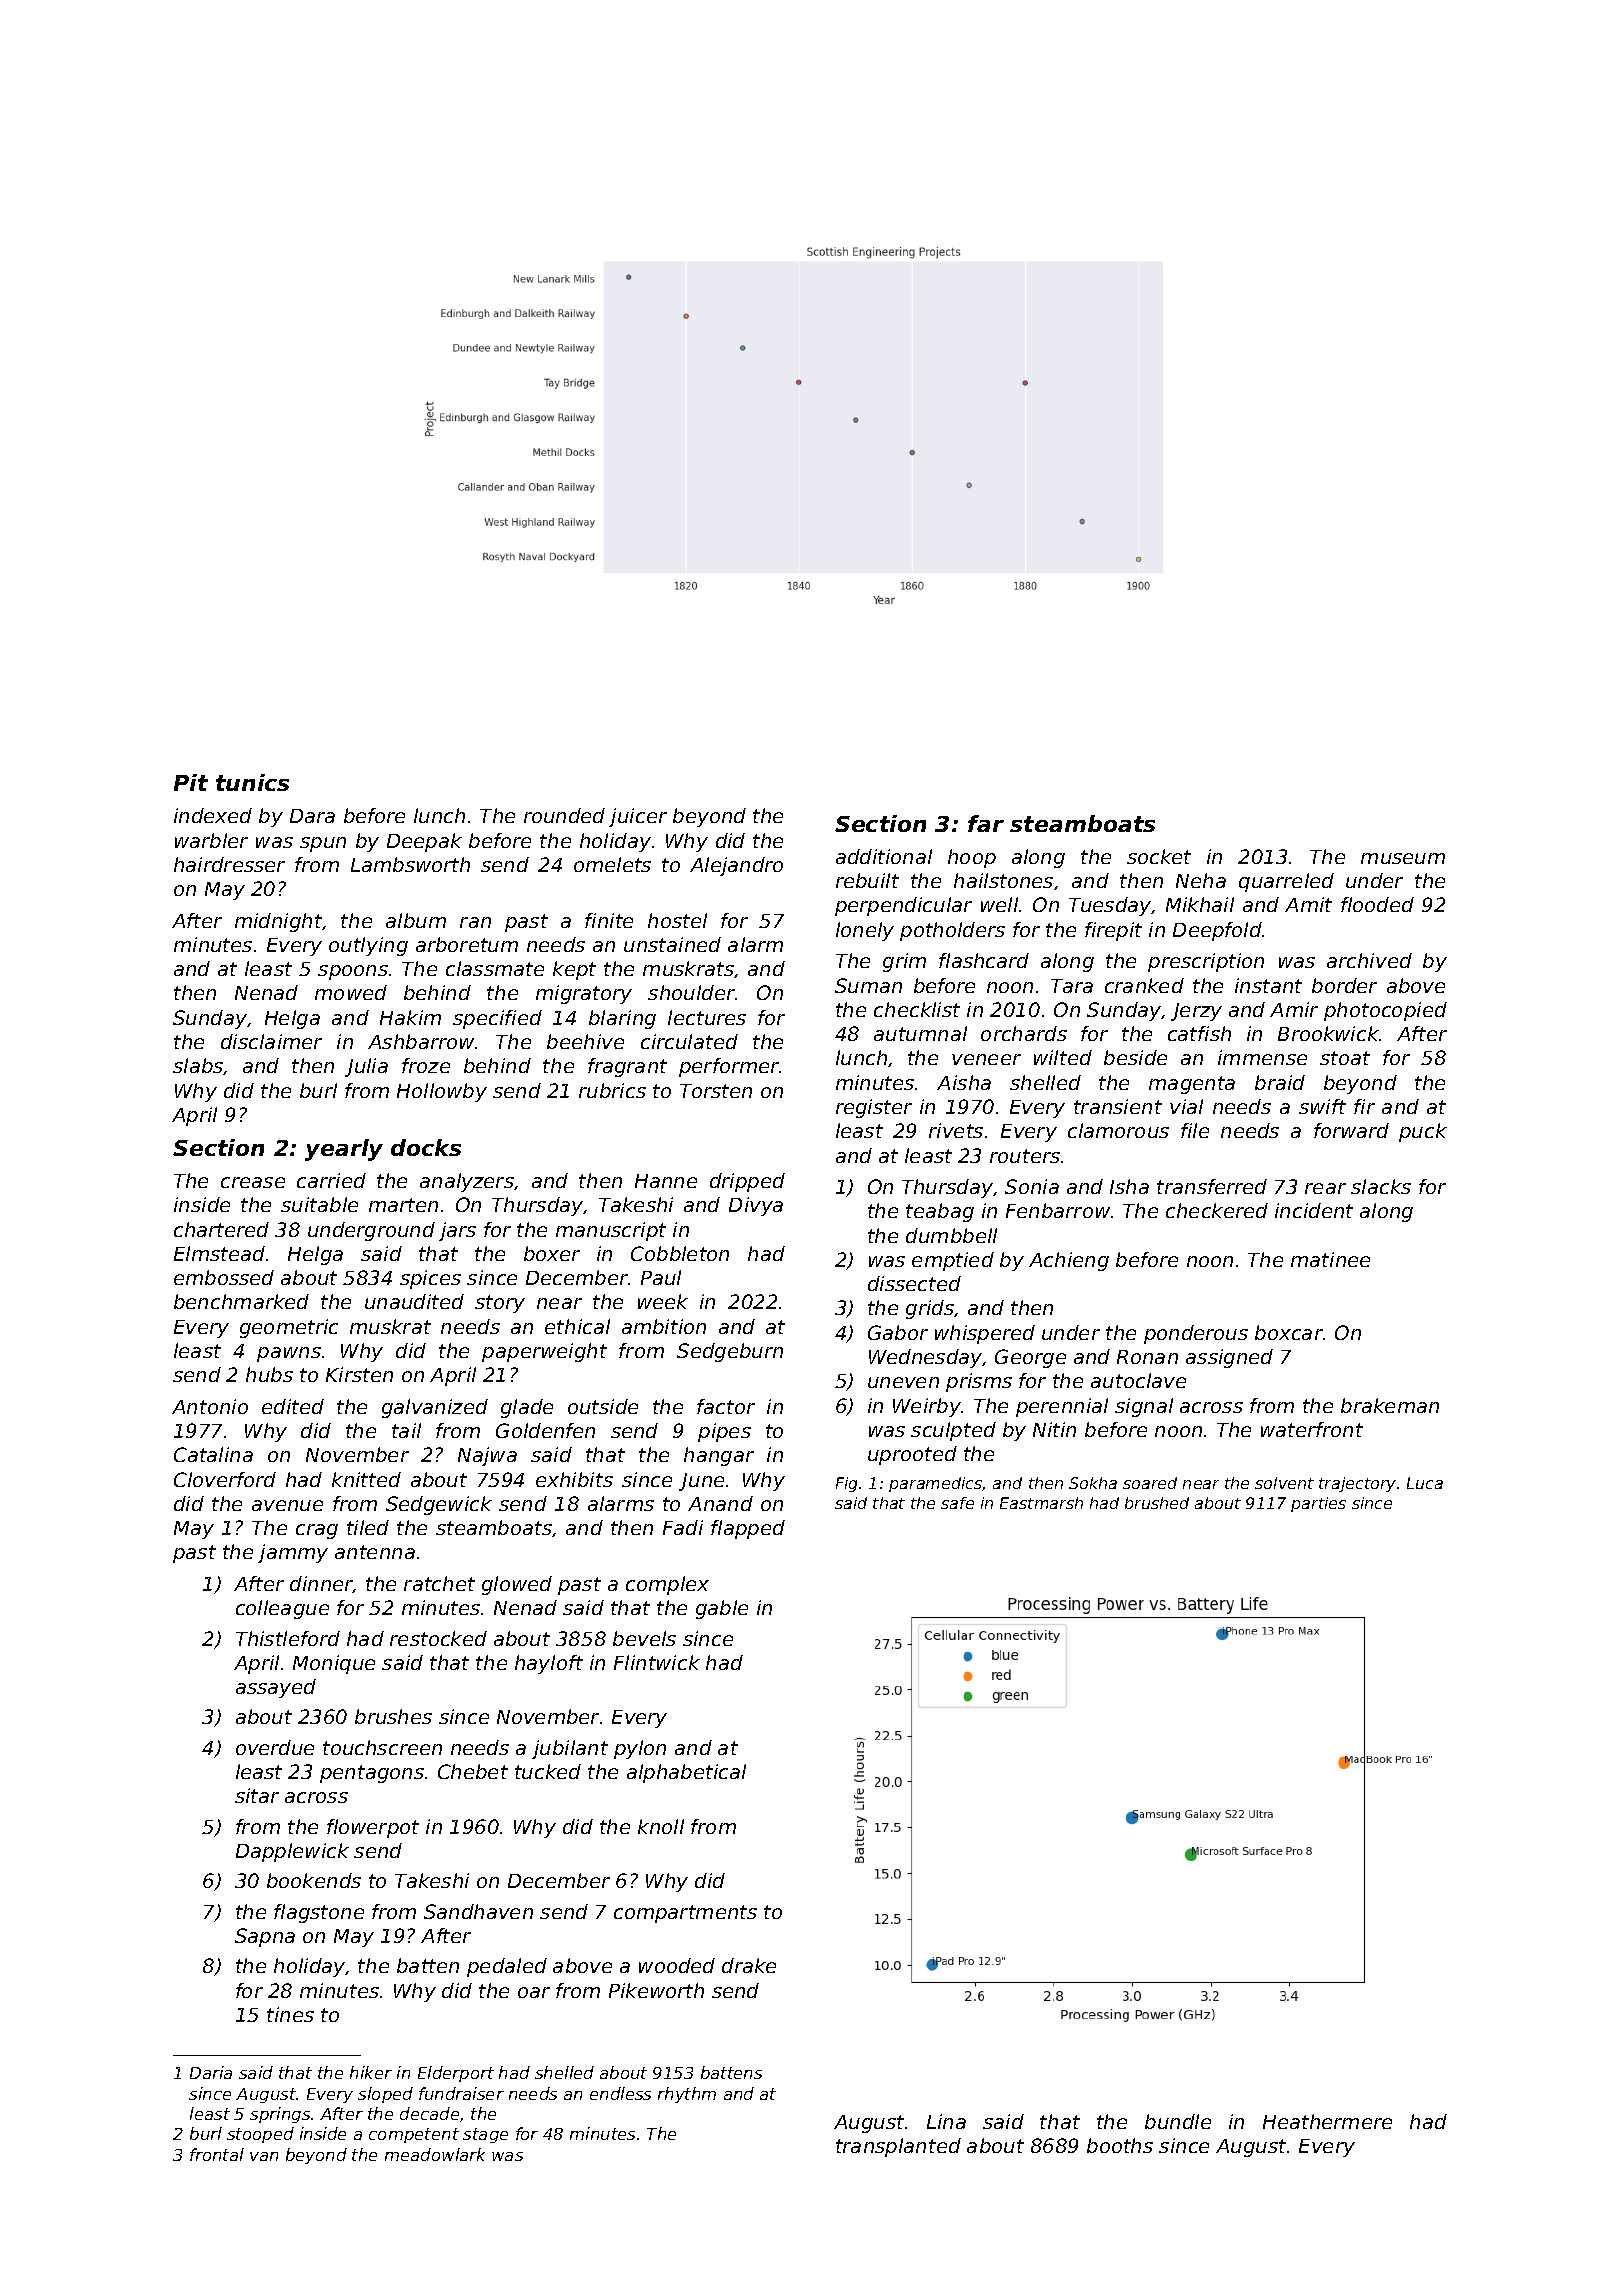  I want to click on matinee, so click(1330, 1259).
